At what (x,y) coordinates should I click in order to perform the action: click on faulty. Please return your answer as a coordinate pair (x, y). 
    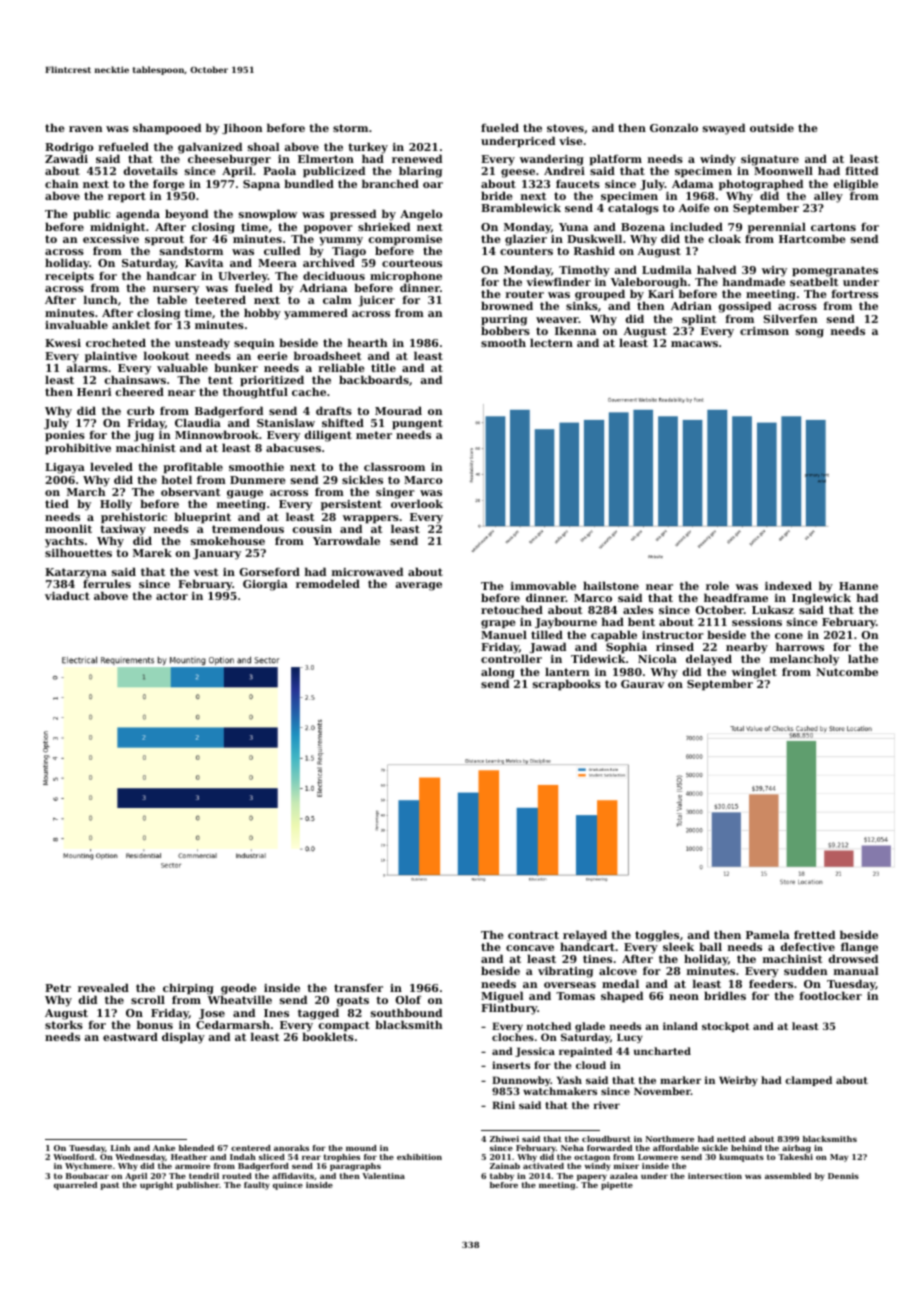
    Looking at the image, I should click on (257, 1186).
